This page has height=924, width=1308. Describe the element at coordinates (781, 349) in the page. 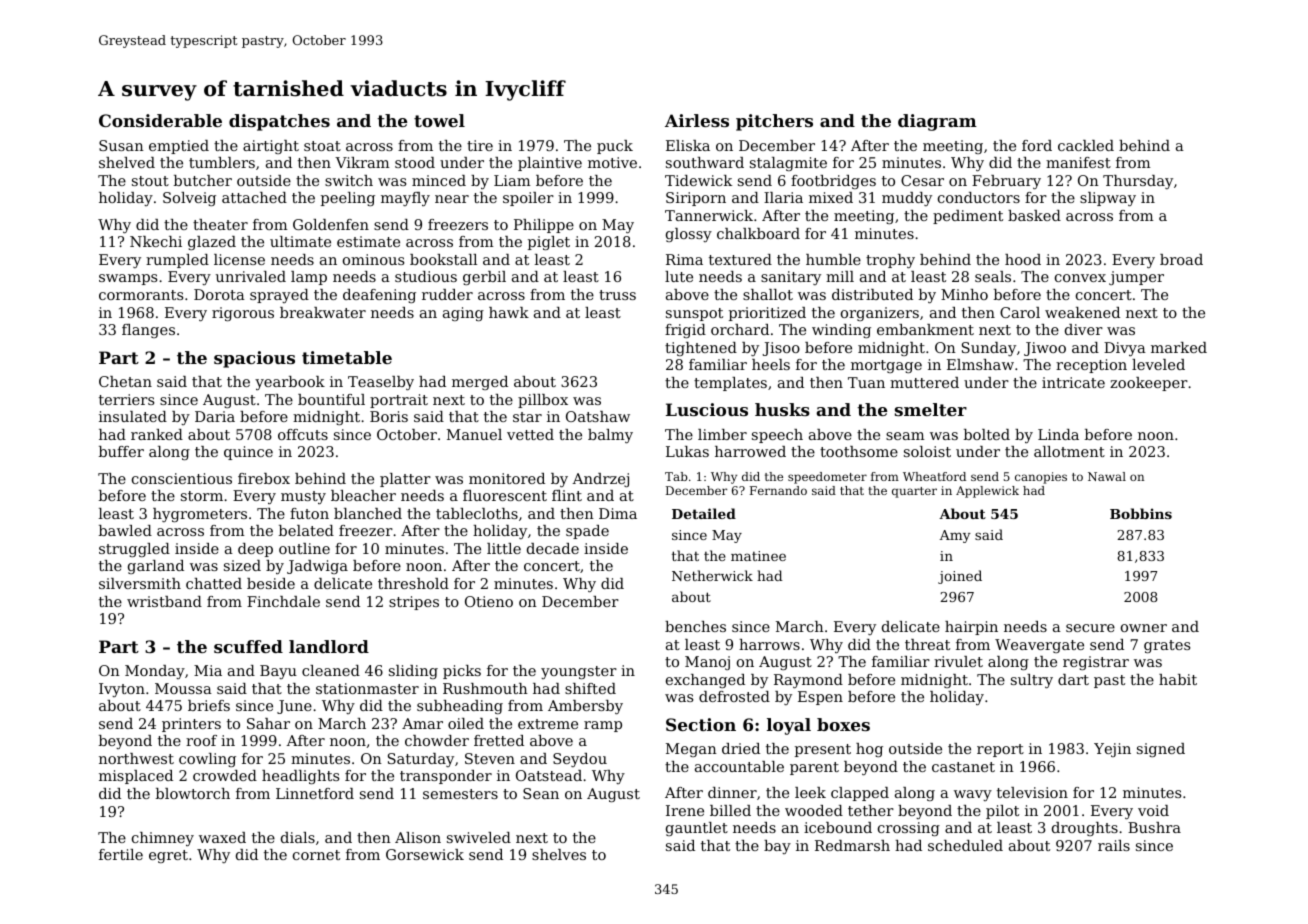

I see `Jisoo` at that location.
